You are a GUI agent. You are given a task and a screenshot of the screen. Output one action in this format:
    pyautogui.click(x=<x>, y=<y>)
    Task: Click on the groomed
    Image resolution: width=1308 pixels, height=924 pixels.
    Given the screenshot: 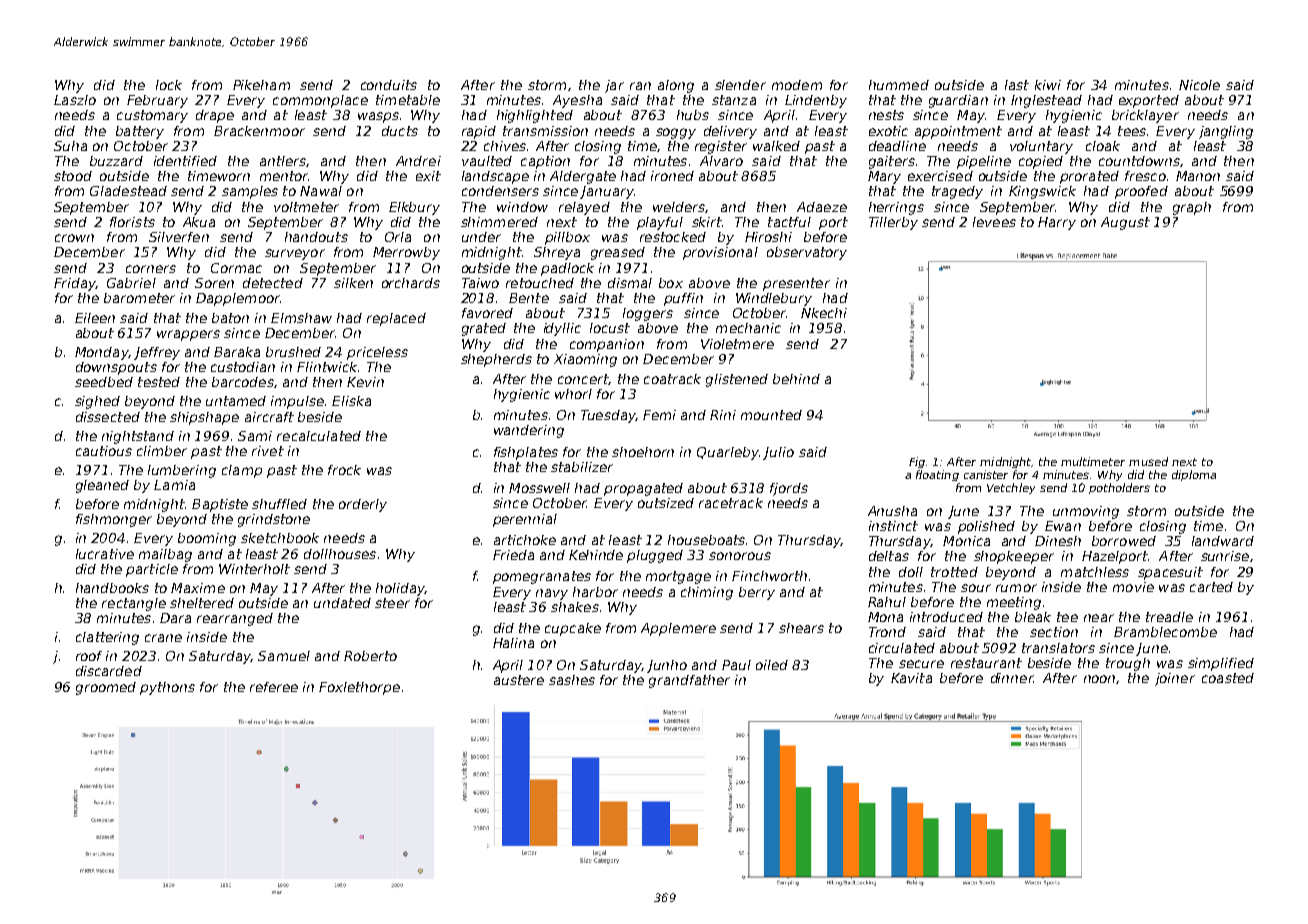 What is the action you would take?
    pyautogui.click(x=106, y=688)
